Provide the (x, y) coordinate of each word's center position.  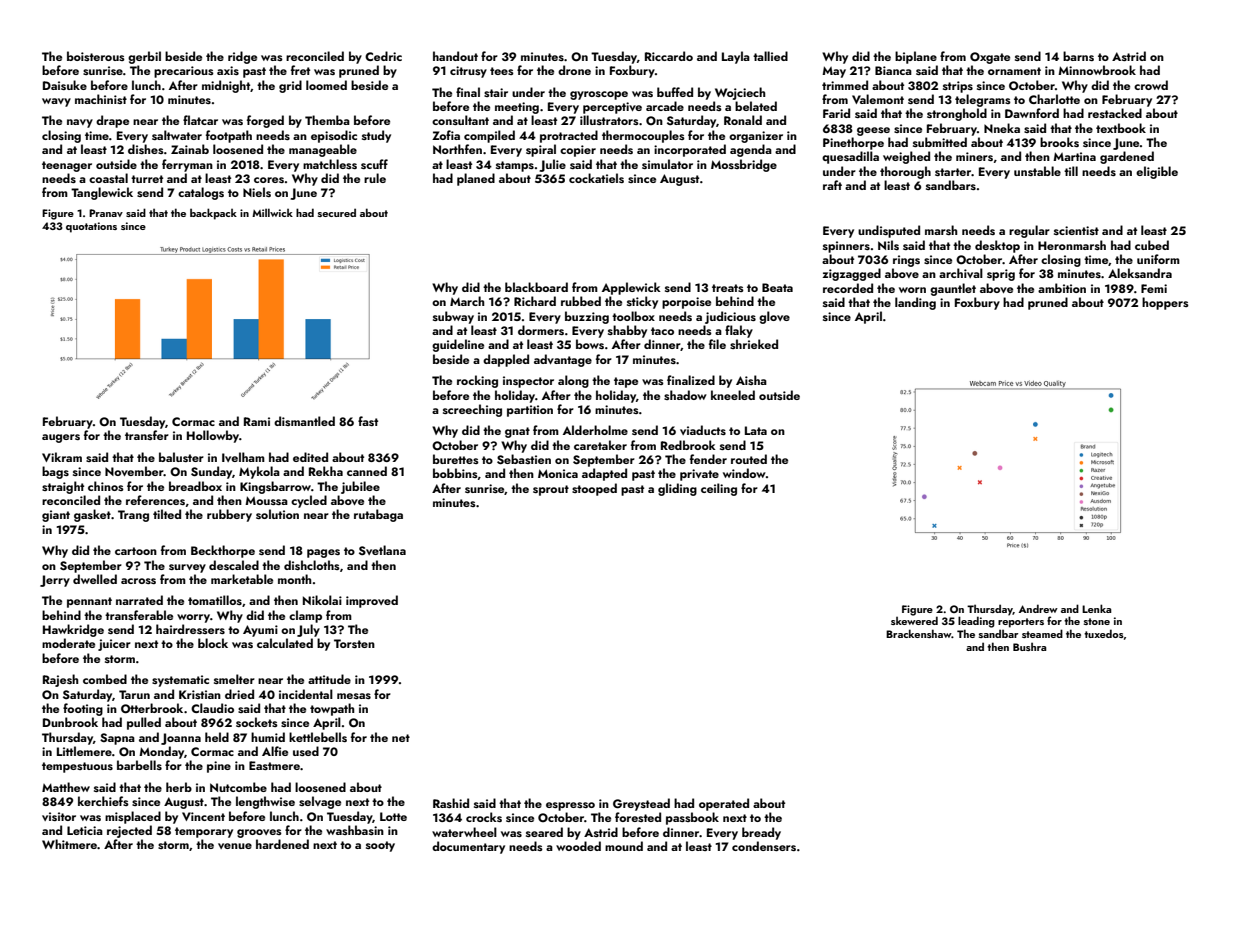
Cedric (383, 56)
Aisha (751, 380)
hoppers (1165, 303)
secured (337, 212)
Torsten (354, 643)
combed (105, 679)
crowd (1151, 85)
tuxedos (1104, 633)
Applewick (631, 288)
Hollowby (213, 436)
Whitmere (69, 844)
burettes (456, 459)
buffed (675, 92)
